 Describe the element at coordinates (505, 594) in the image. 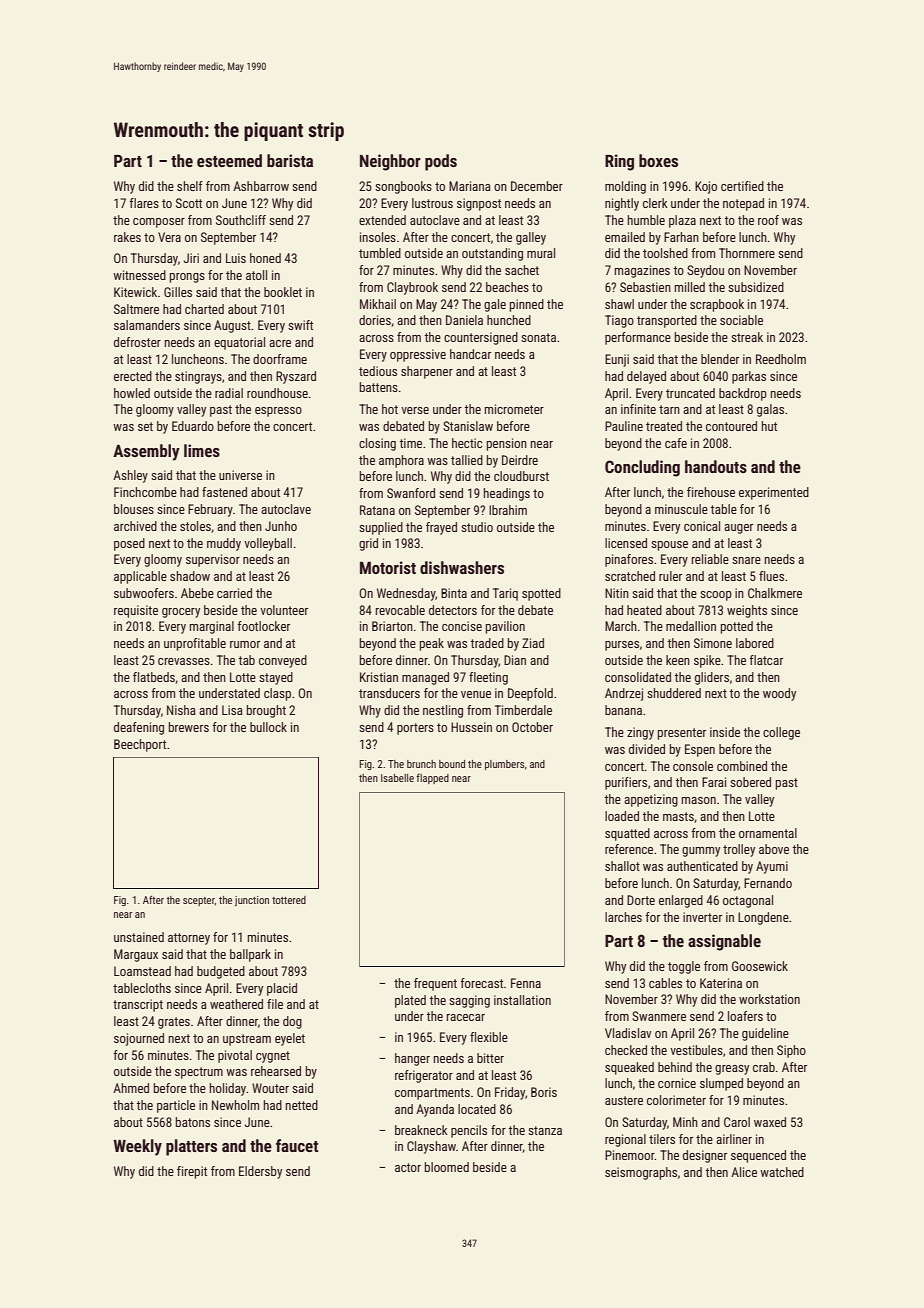

I see `Tariq` at that location.
